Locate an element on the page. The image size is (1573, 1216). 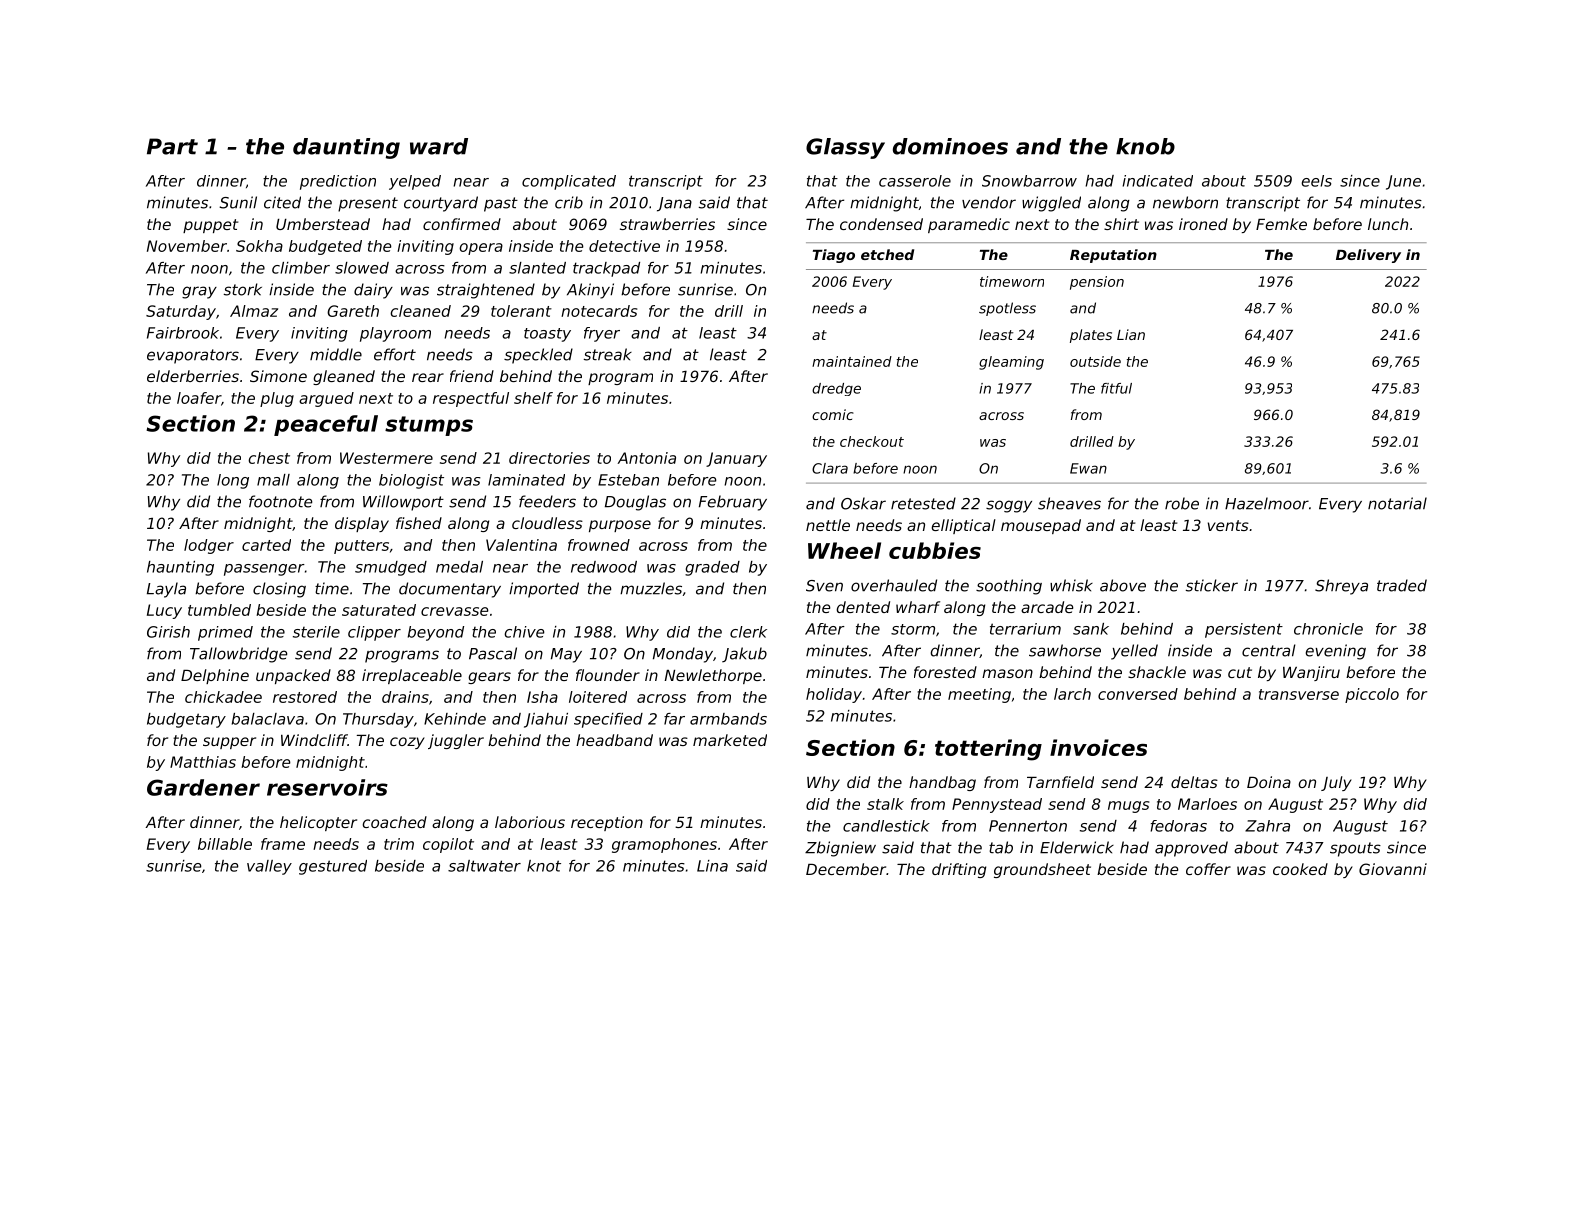
Ewan is located at coordinates (1088, 468).
